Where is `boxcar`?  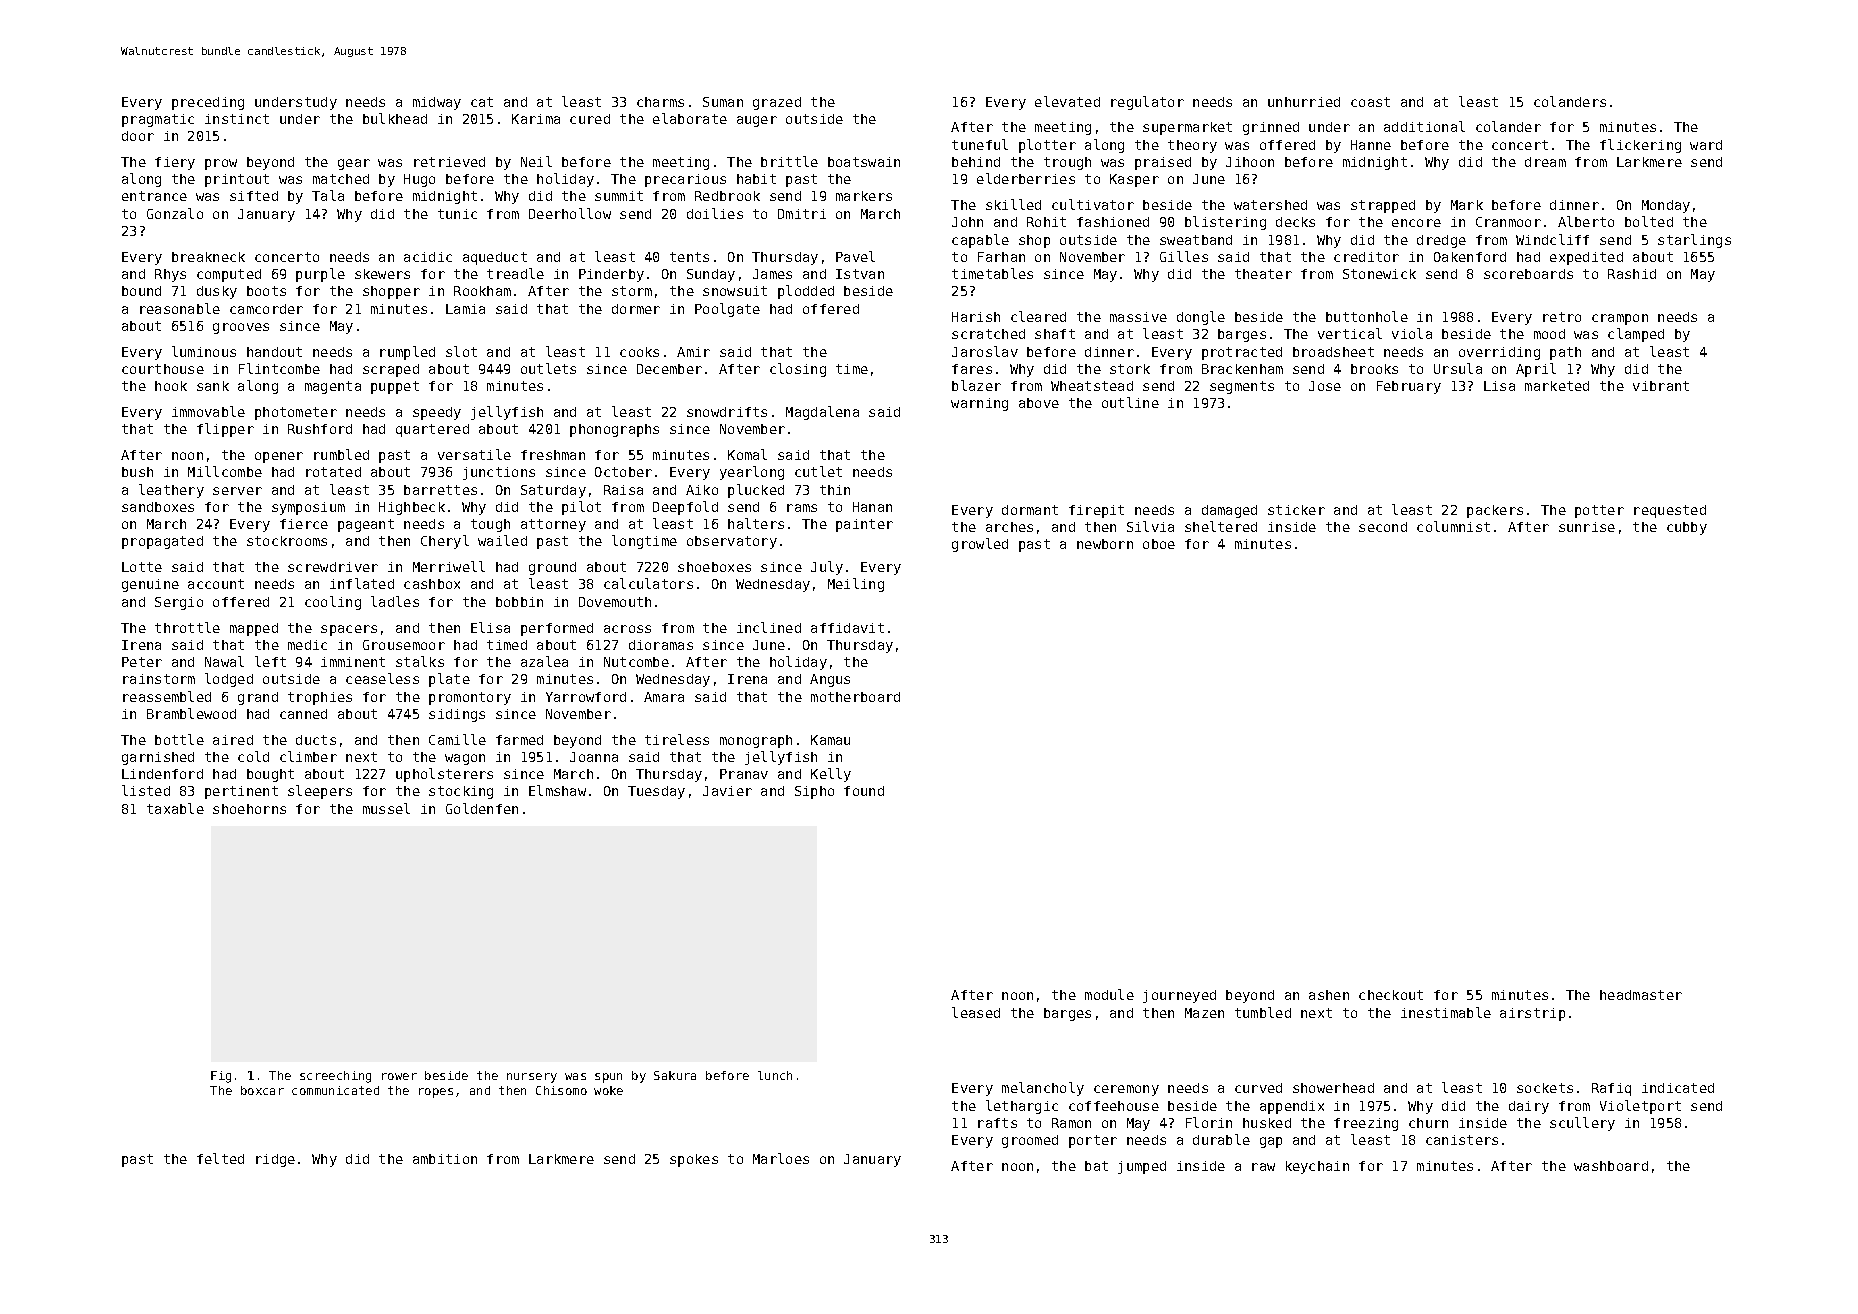 boxcar is located at coordinates (262, 1090).
